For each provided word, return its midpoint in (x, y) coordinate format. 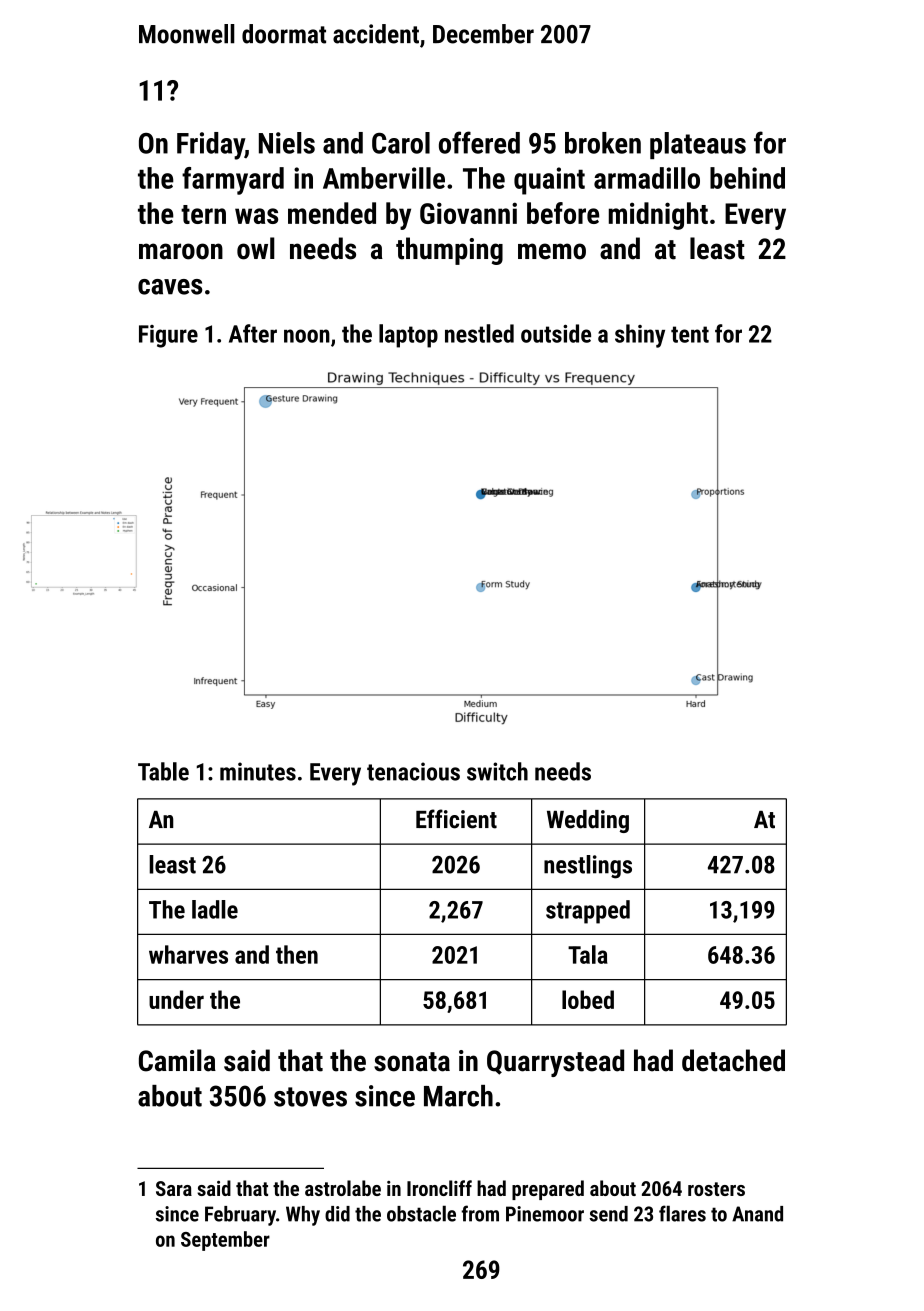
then (297, 954)
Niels (287, 143)
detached (733, 1060)
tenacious (413, 771)
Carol (401, 143)
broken (603, 143)
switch (497, 771)
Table (163, 771)
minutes (258, 771)
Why (303, 1216)
